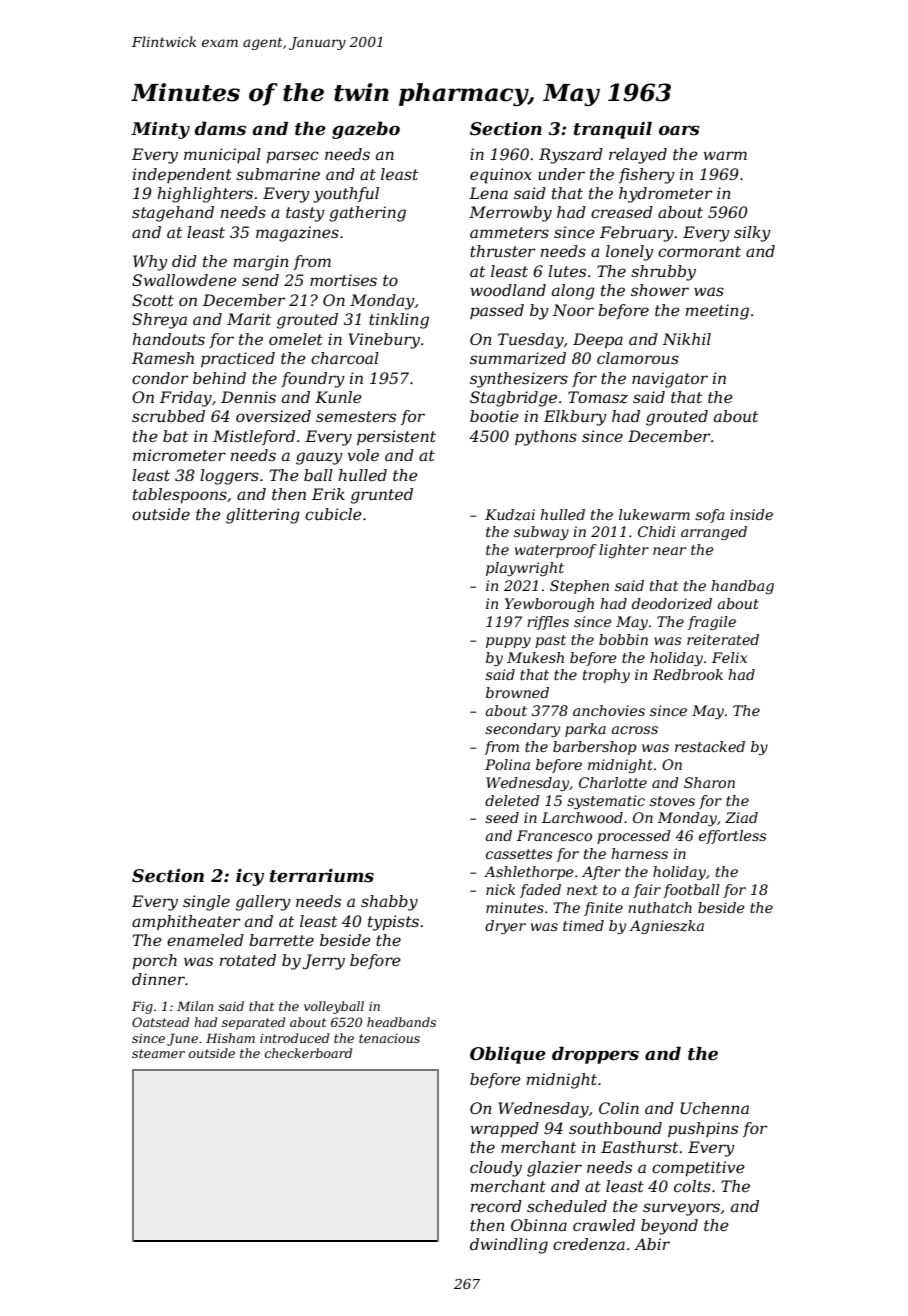 This screenshot has height=1316, width=908. Describe the element at coordinates (366, 130) in the screenshot. I see `gazebo` at that location.
